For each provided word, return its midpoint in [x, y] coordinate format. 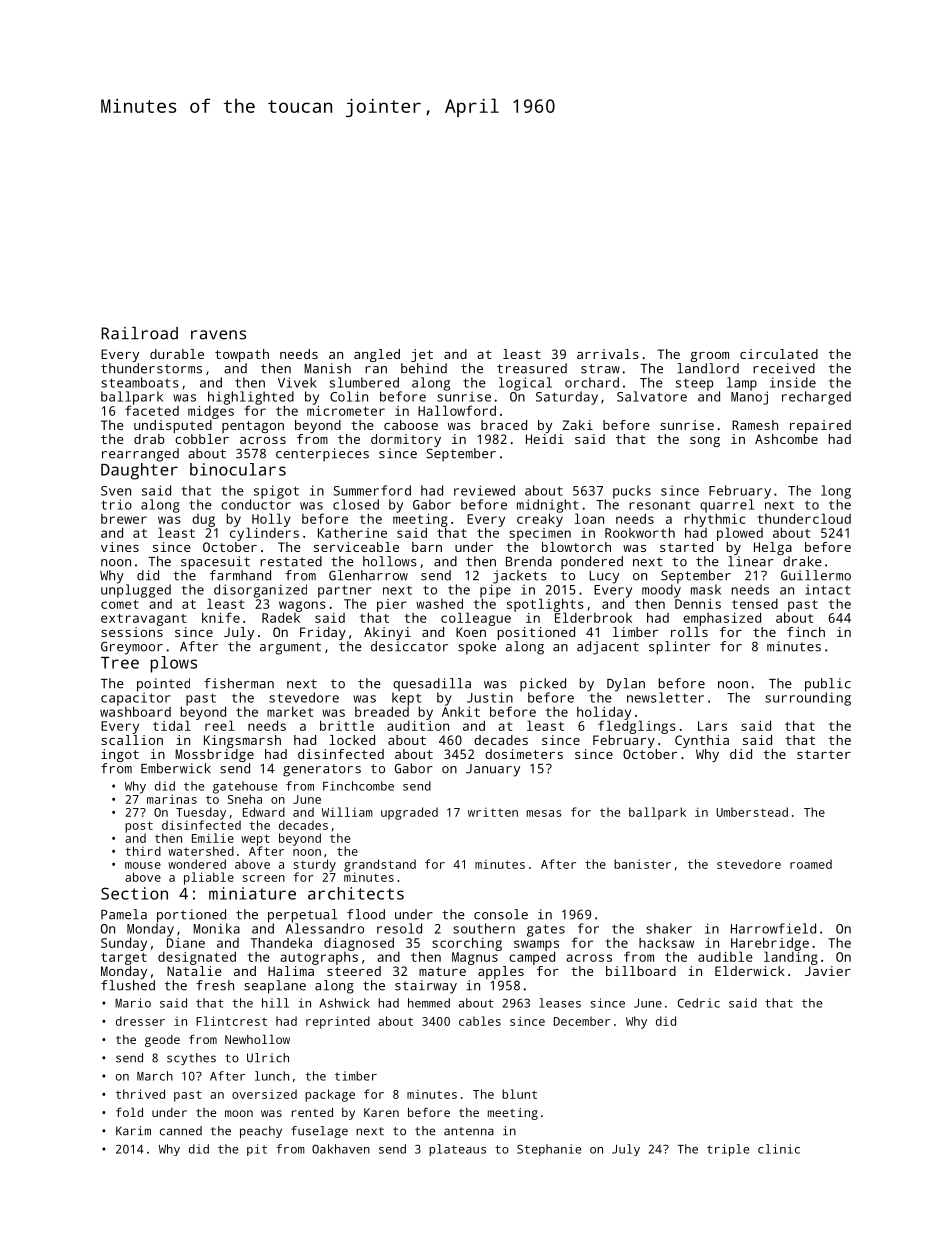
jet [422, 355]
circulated [779, 354]
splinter [679, 648]
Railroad [139, 333]
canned [181, 1131]
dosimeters [524, 754]
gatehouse [245, 787]
